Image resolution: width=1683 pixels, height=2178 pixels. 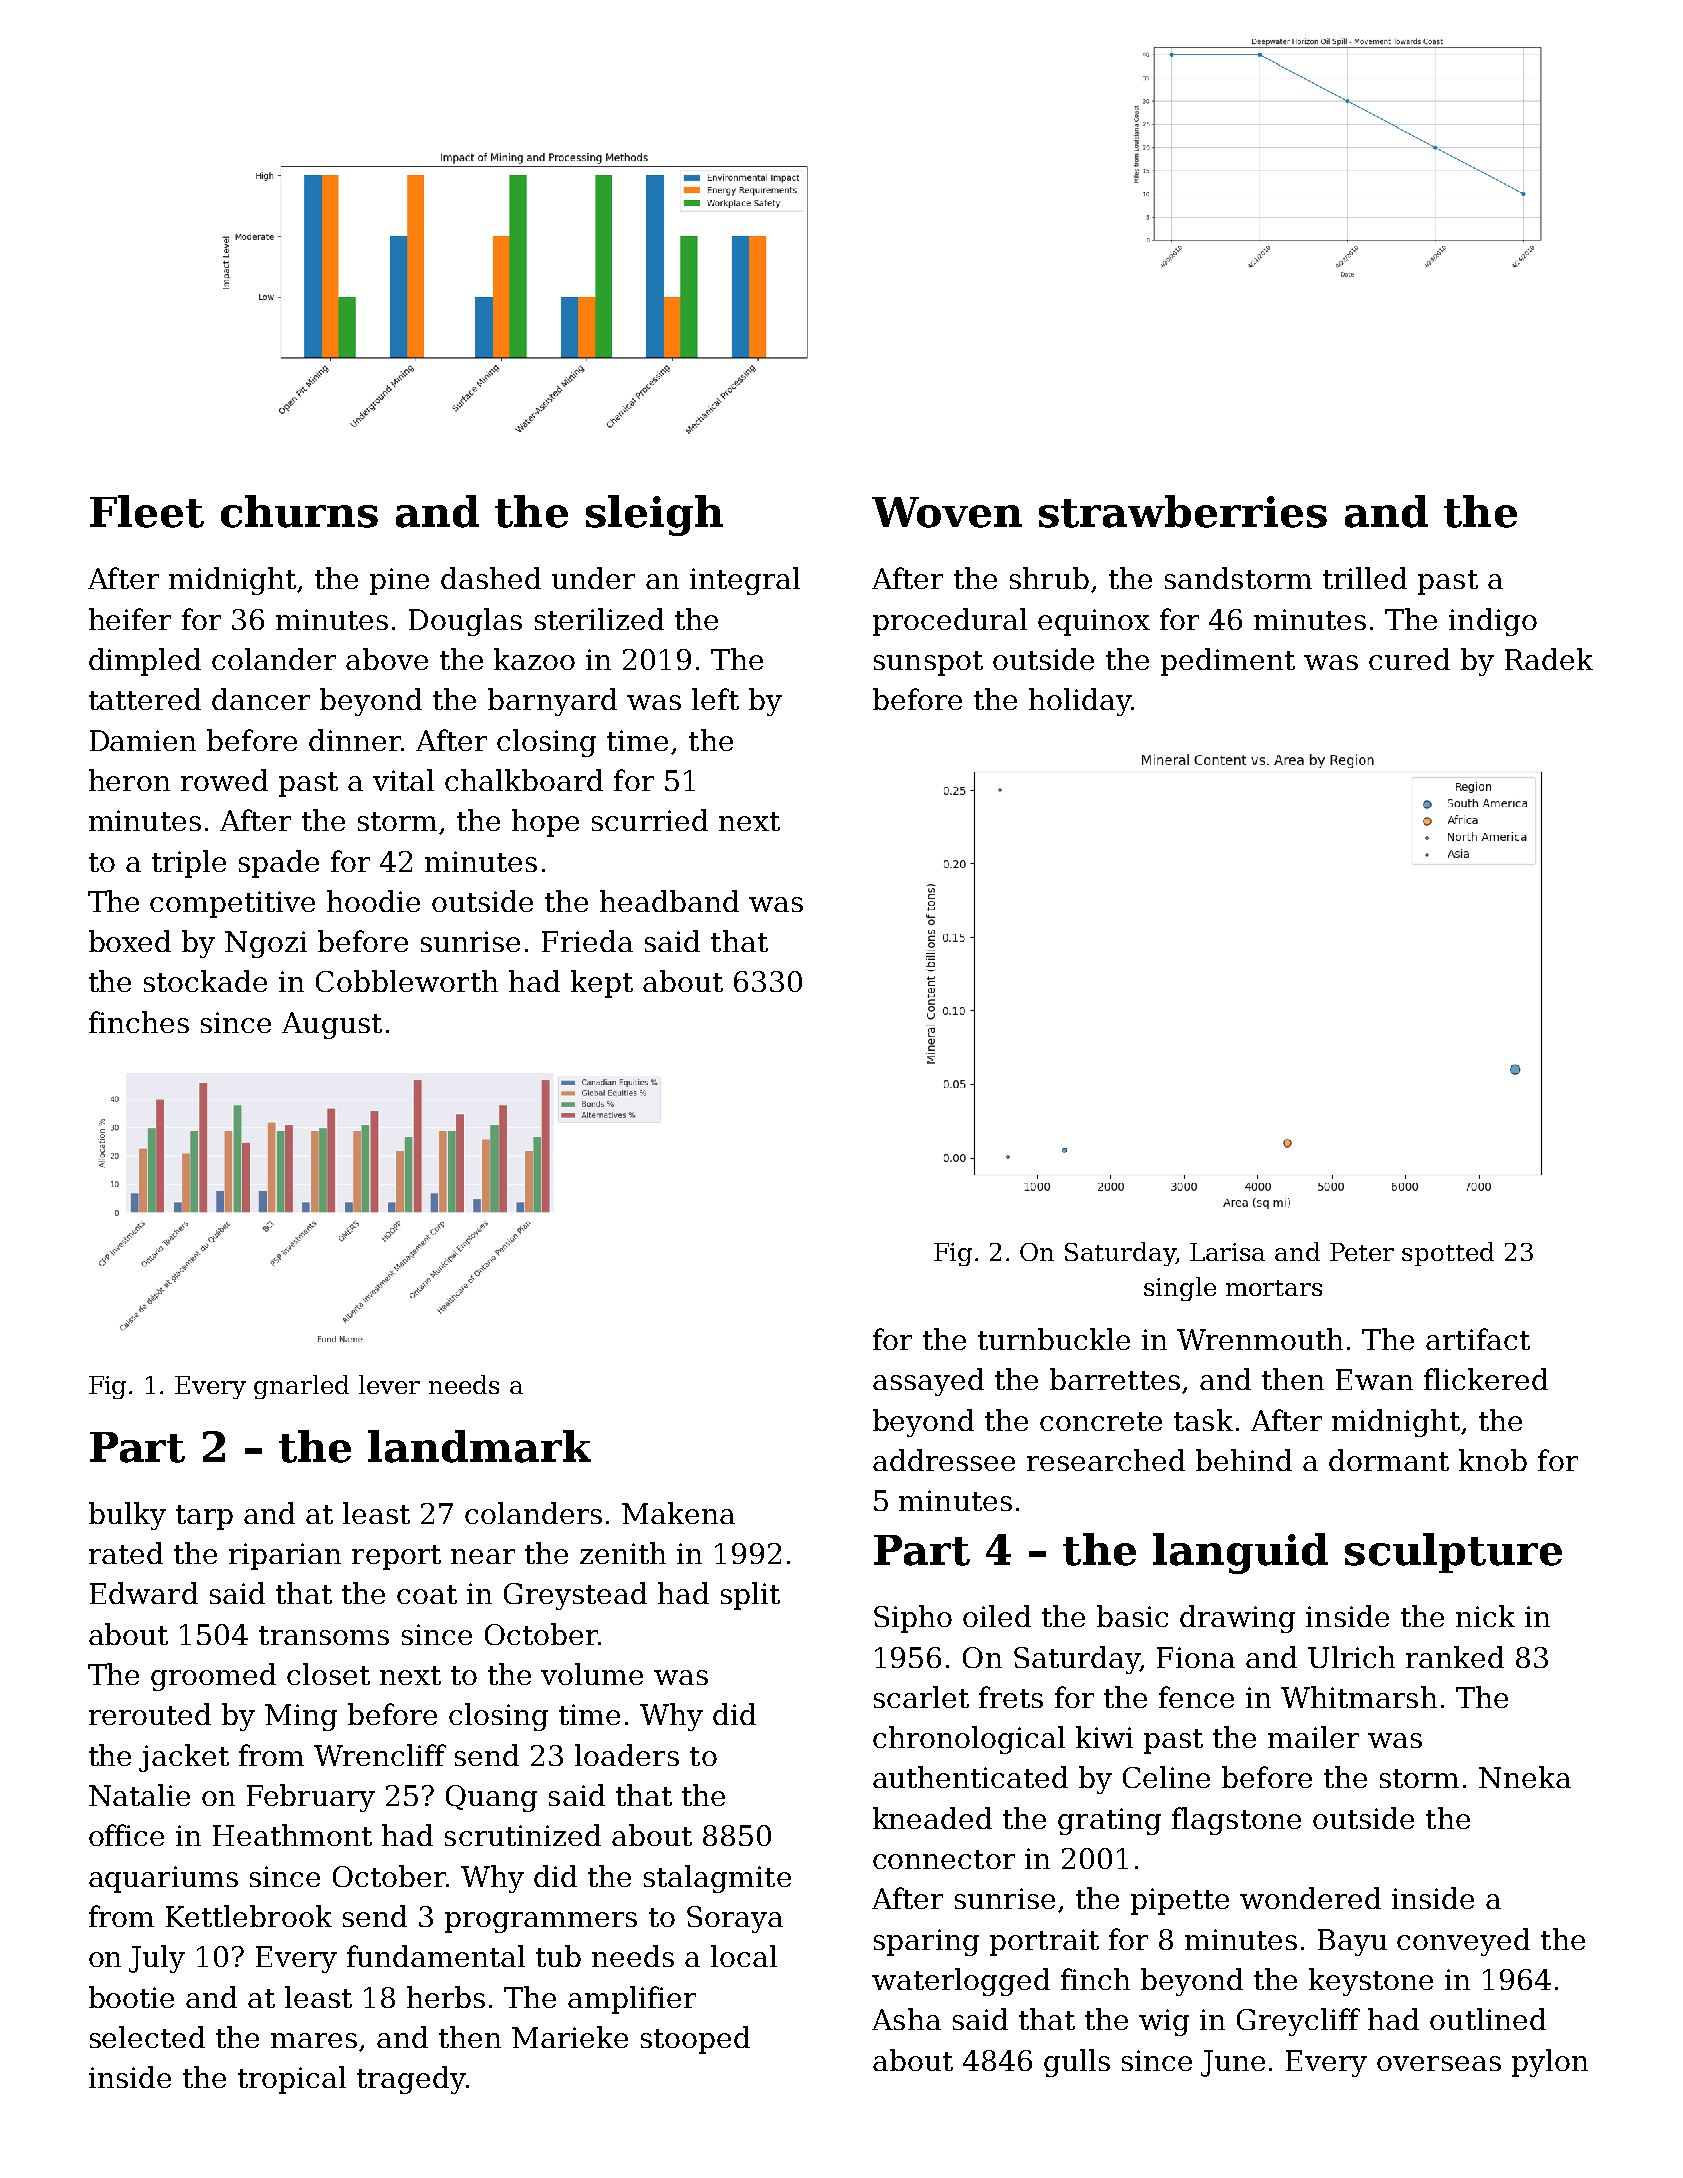 What do you see at coordinates (389, 1384) in the document?
I see `lever` at bounding box center [389, 1384].
